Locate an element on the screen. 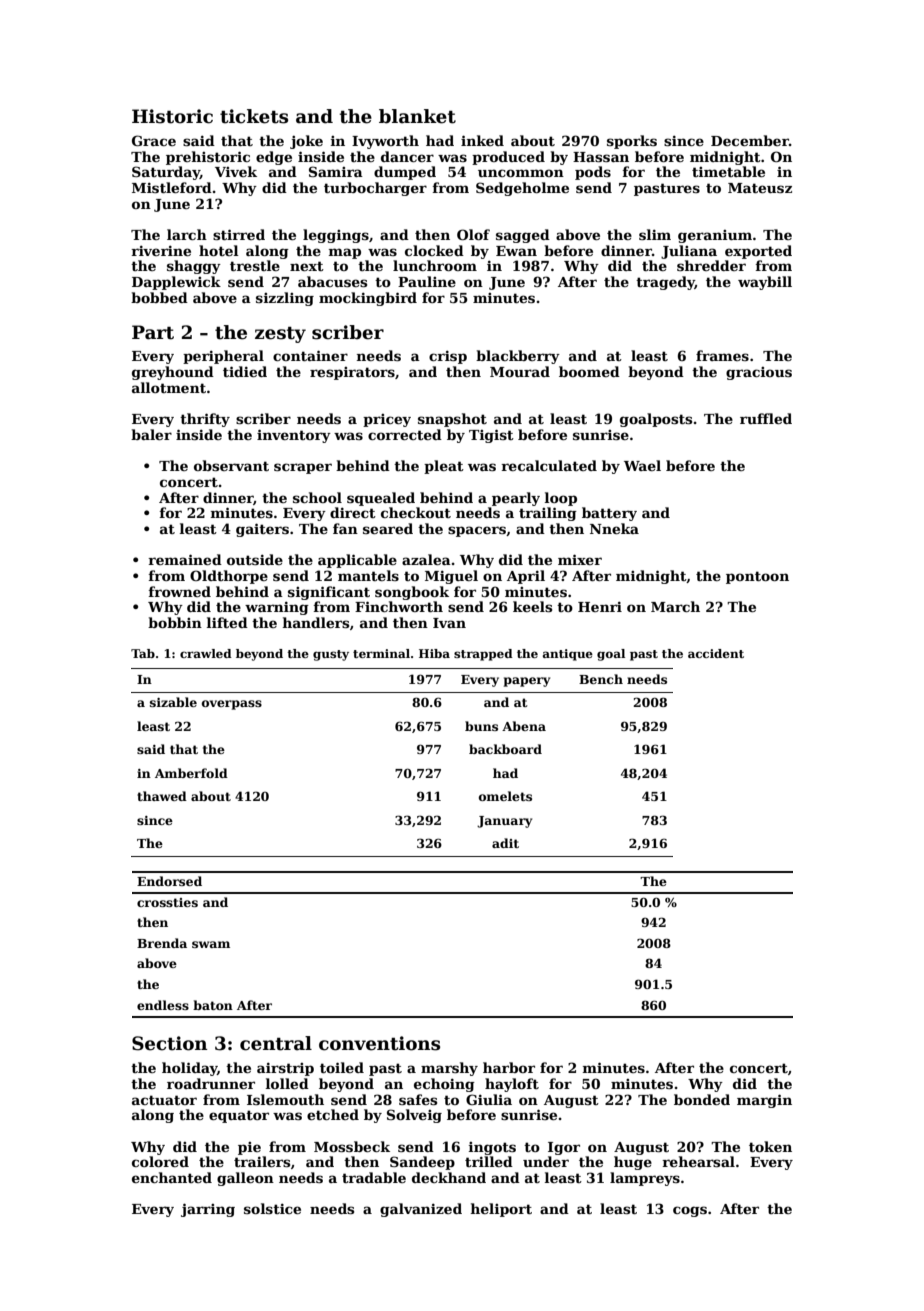  thawed is located at coordinates (162, 796).
